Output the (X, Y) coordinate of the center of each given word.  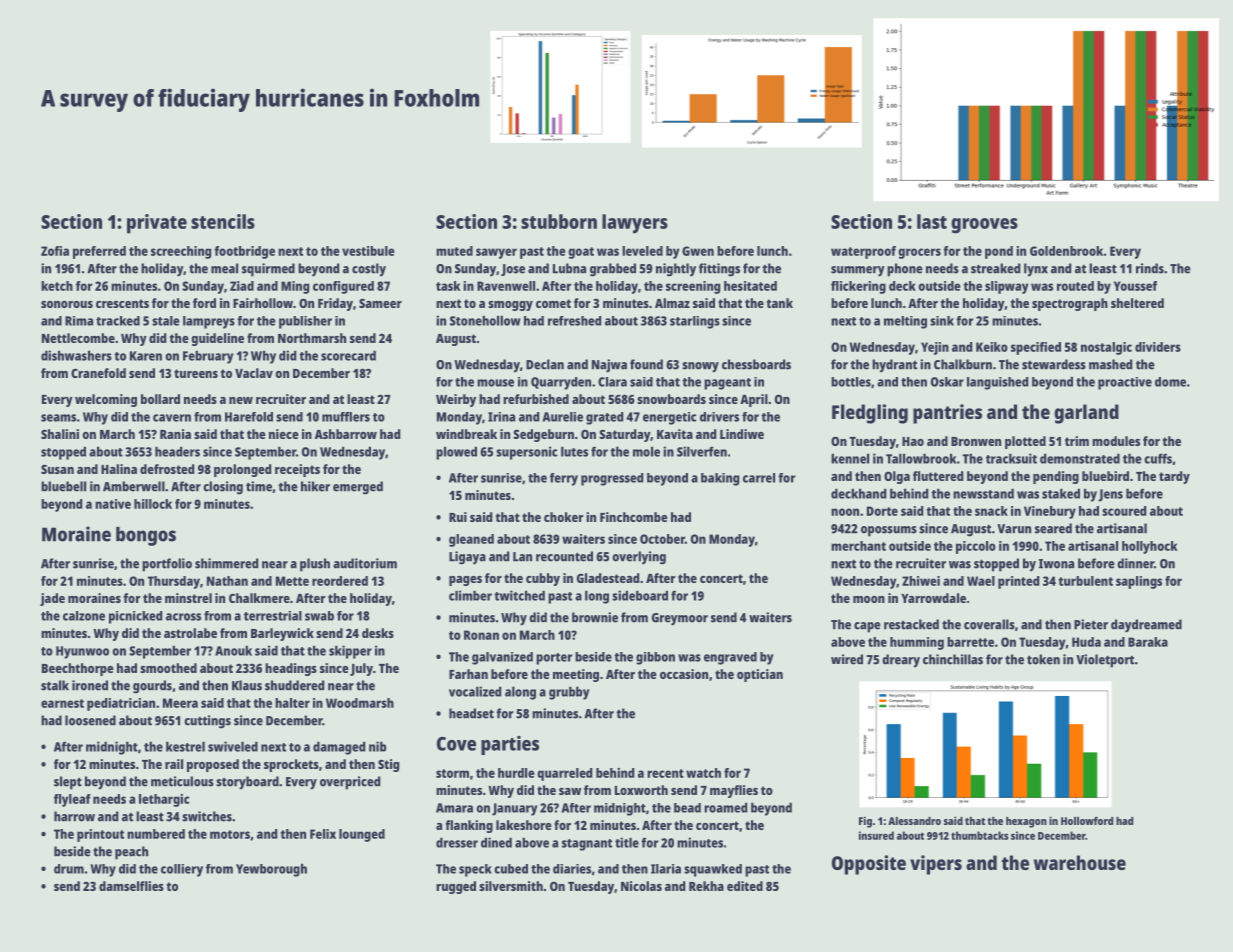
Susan (57, 469)
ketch (57, 286)
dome (1170, 382)
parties (510, 745)
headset (471, 713)
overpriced (350, 783)
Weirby (456, 400)
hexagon (1026, 822)
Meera (180, 703)
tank (780, 303)
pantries (947, 414)
